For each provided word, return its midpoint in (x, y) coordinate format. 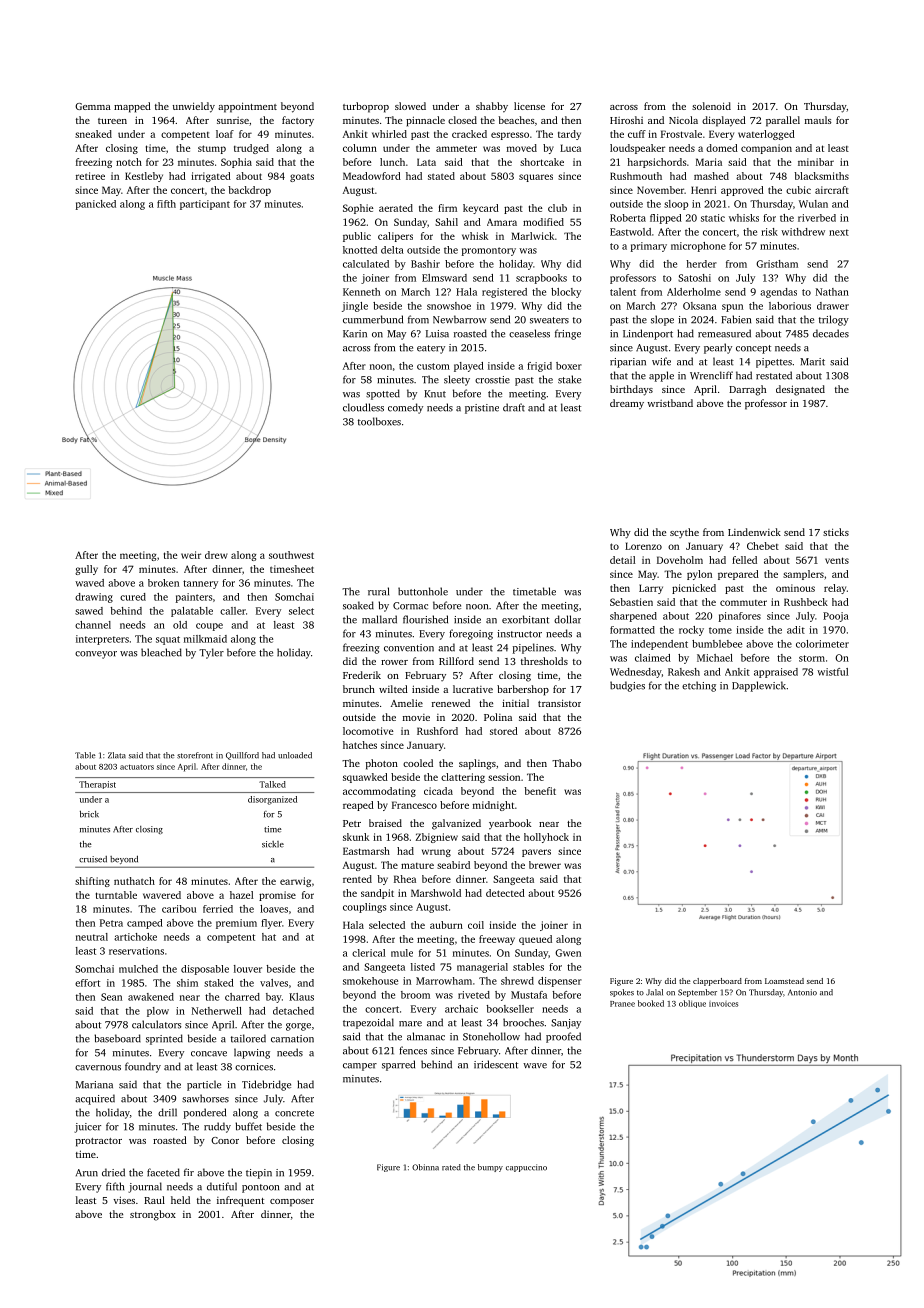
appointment (247, 107)
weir (191, 555)
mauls (818, 120)
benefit (540, 791)
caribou (179, 909)
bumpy (490, 1168)
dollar (567, 619)
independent (659, 645)
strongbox (153, 1215)
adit (796, 630)
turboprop (366, 107)
